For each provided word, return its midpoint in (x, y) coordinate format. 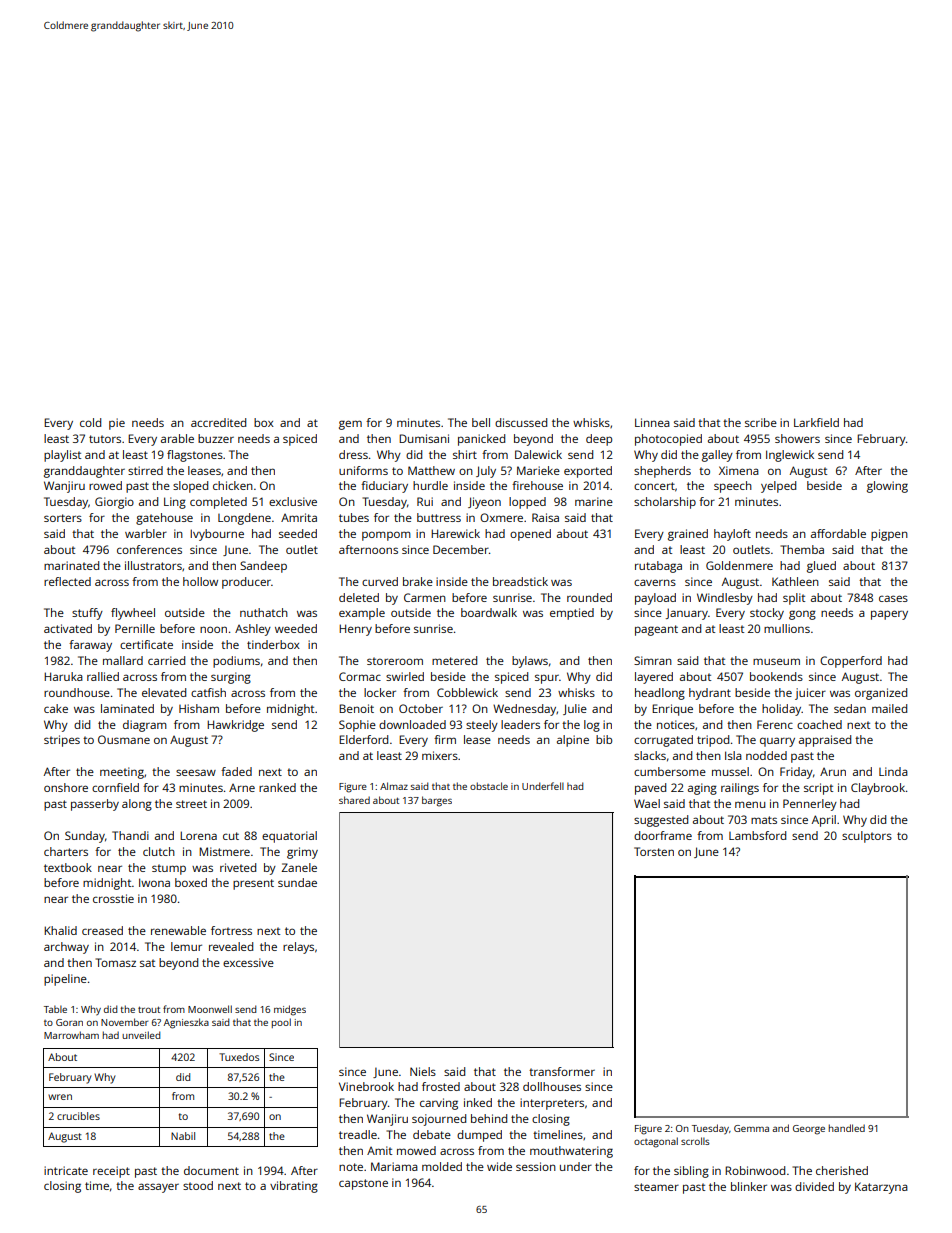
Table (55, 1009)
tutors (105, 439)
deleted (359, 597)
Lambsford (757, 835)
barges (437, 801)
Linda (893, 771)
